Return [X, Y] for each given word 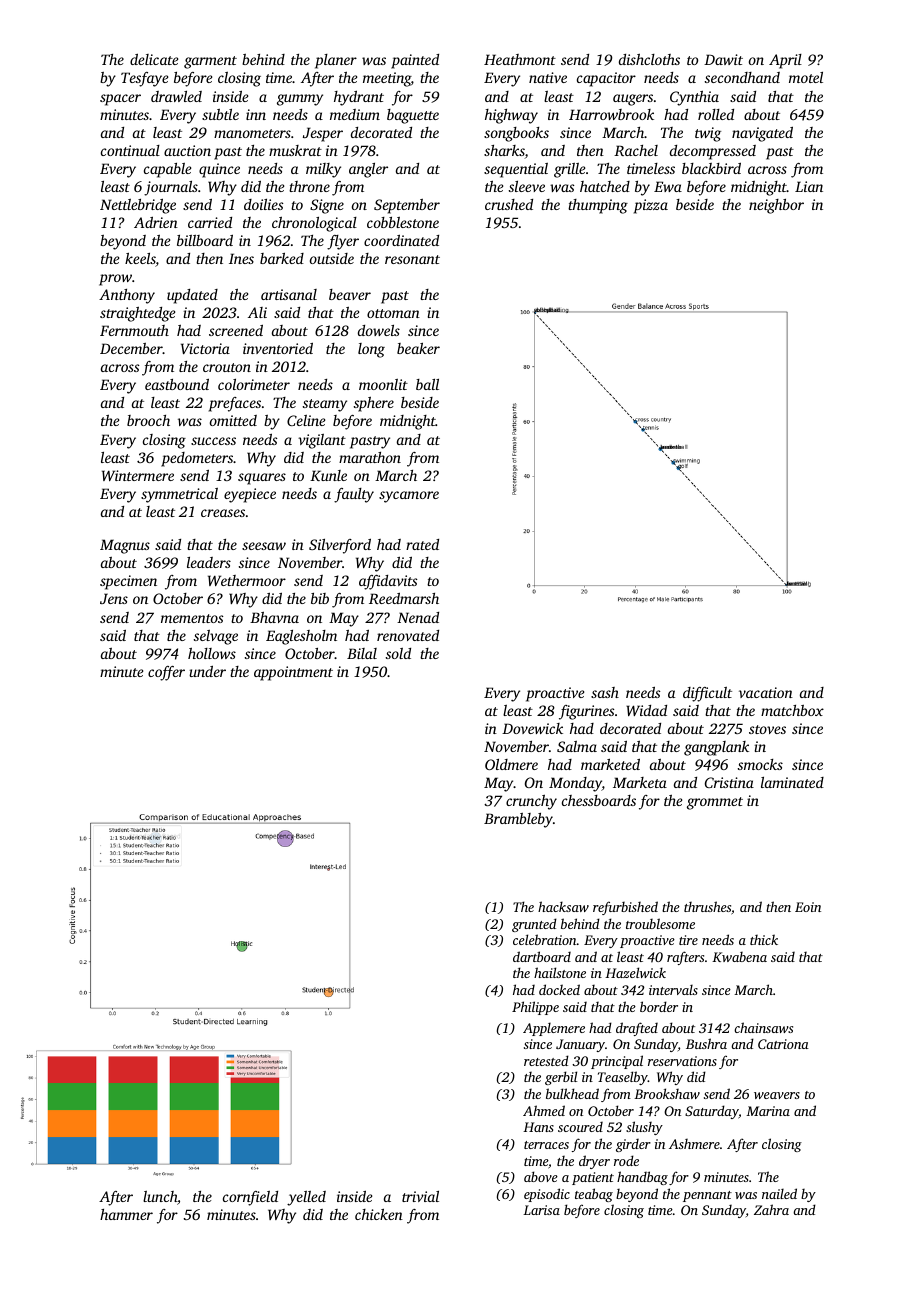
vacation [766, 692]
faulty [354, 495]
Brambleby [518, 820]
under [207, 671]
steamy [325, 405]
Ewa [668, 186]
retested [546, 1060]
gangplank [716, 748]
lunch [160, 1196]
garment [210, 62]
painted [415, 61]
